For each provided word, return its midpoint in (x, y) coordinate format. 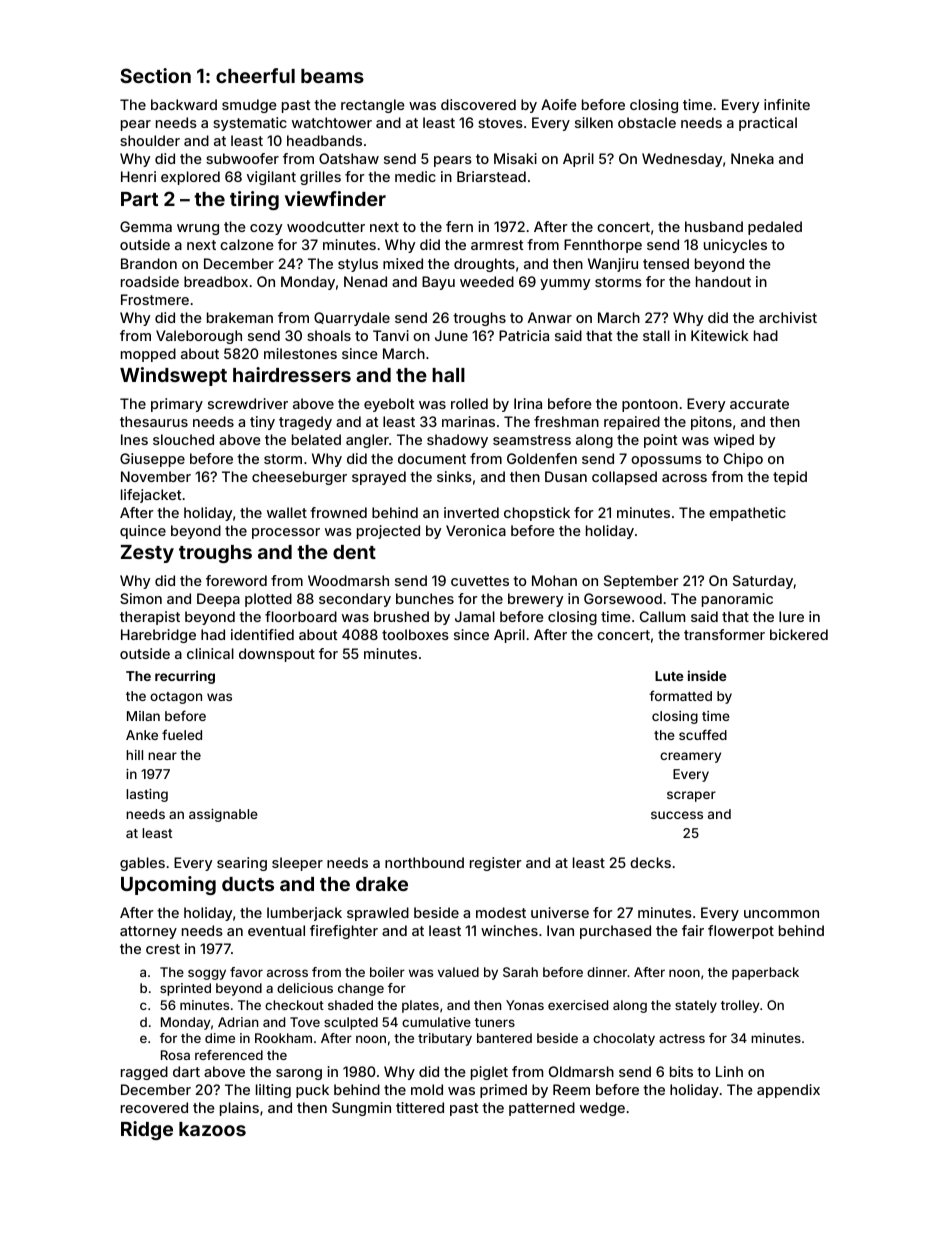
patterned (542, 1109)
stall (656, 335)
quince (143, 532)
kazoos (212, 1129)
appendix (788, 1091)
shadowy (457, 441)
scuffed (703, 734)
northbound (424, 862)
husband (714, 226)
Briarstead (491, 176)
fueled (182, 734)
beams (332, 76)
